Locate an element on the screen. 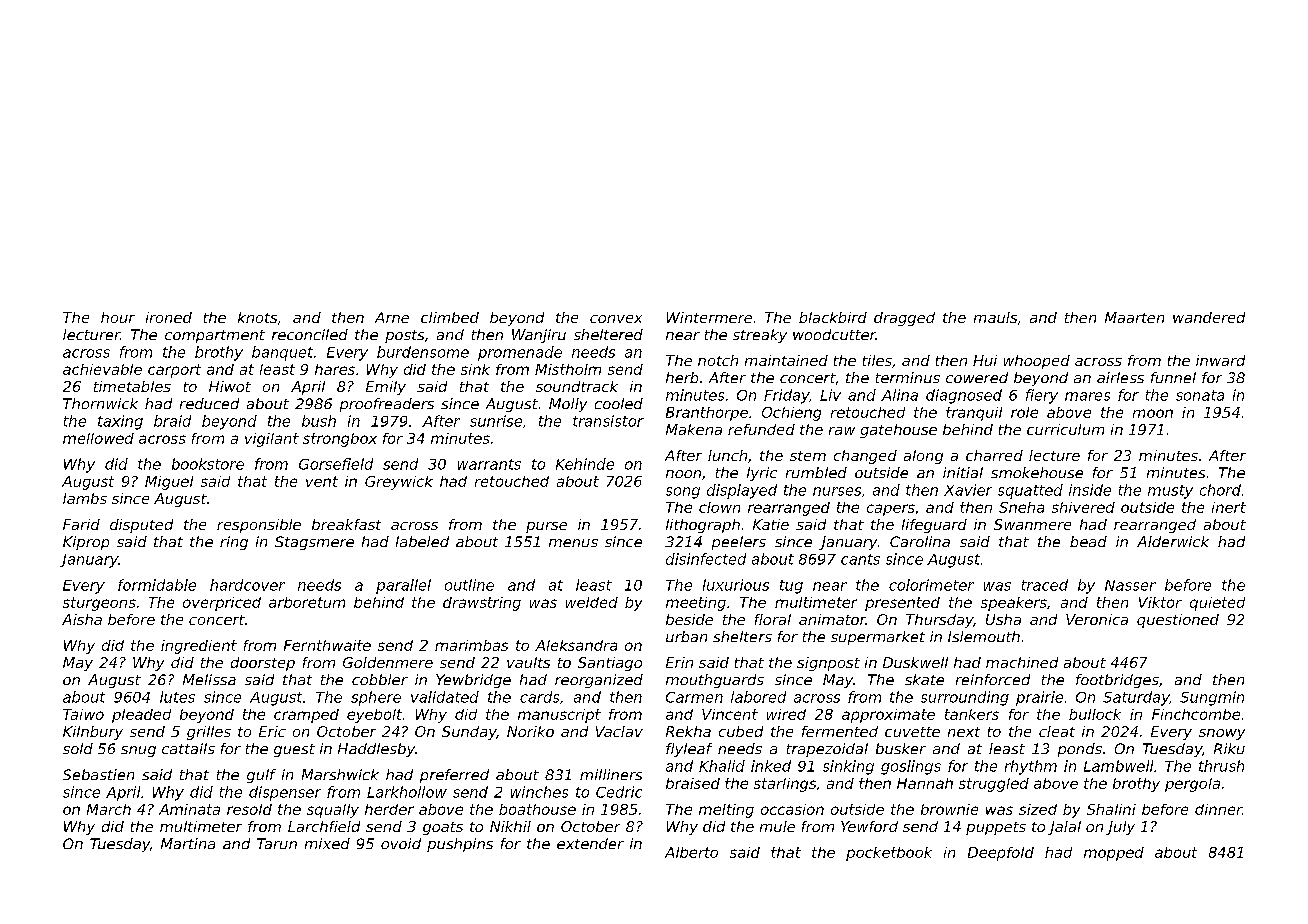 This screenshot has width=1308, height=924. pocketbook is located at coordinates (889, 854).
